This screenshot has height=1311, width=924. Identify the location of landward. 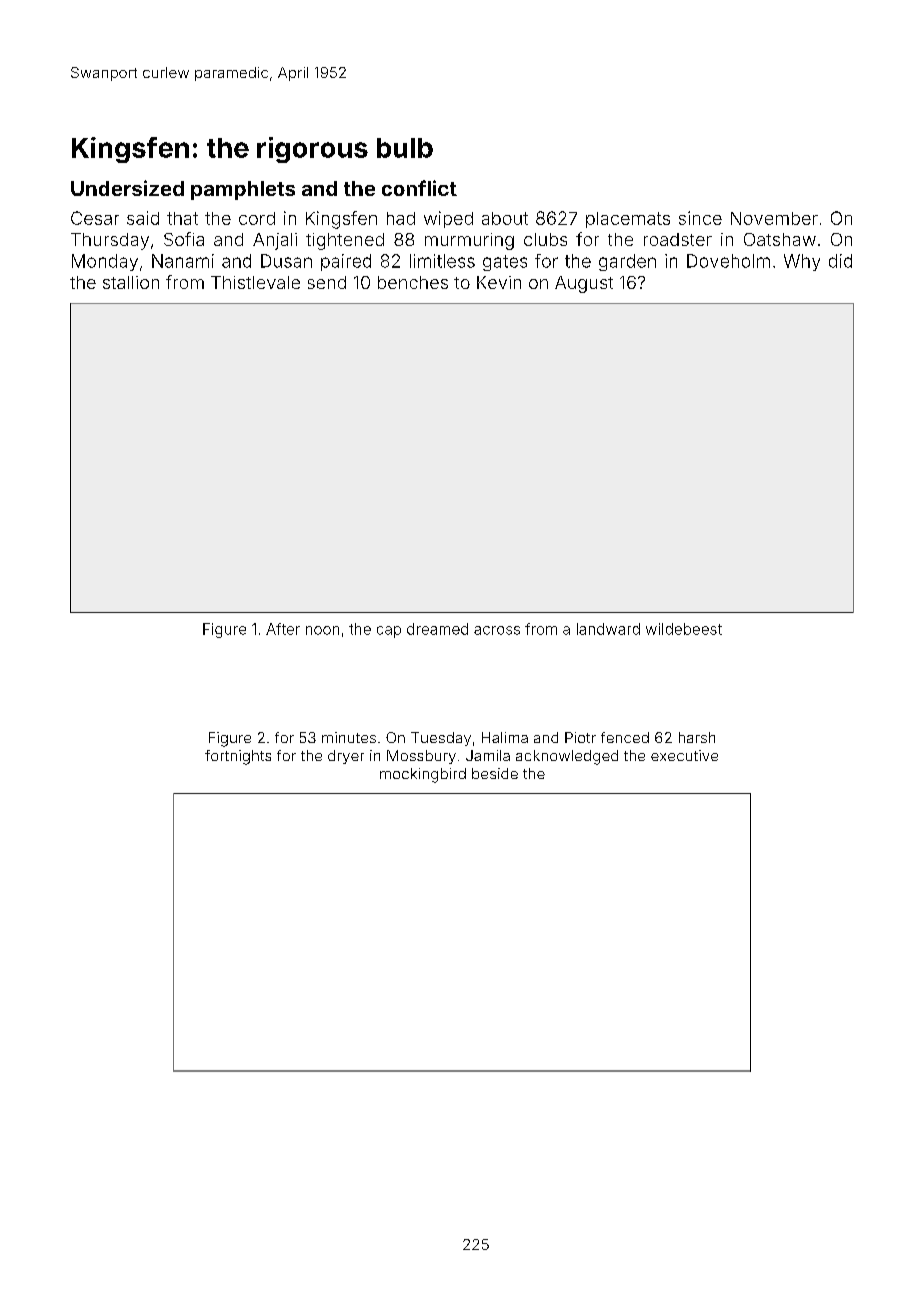
(608, 629).
